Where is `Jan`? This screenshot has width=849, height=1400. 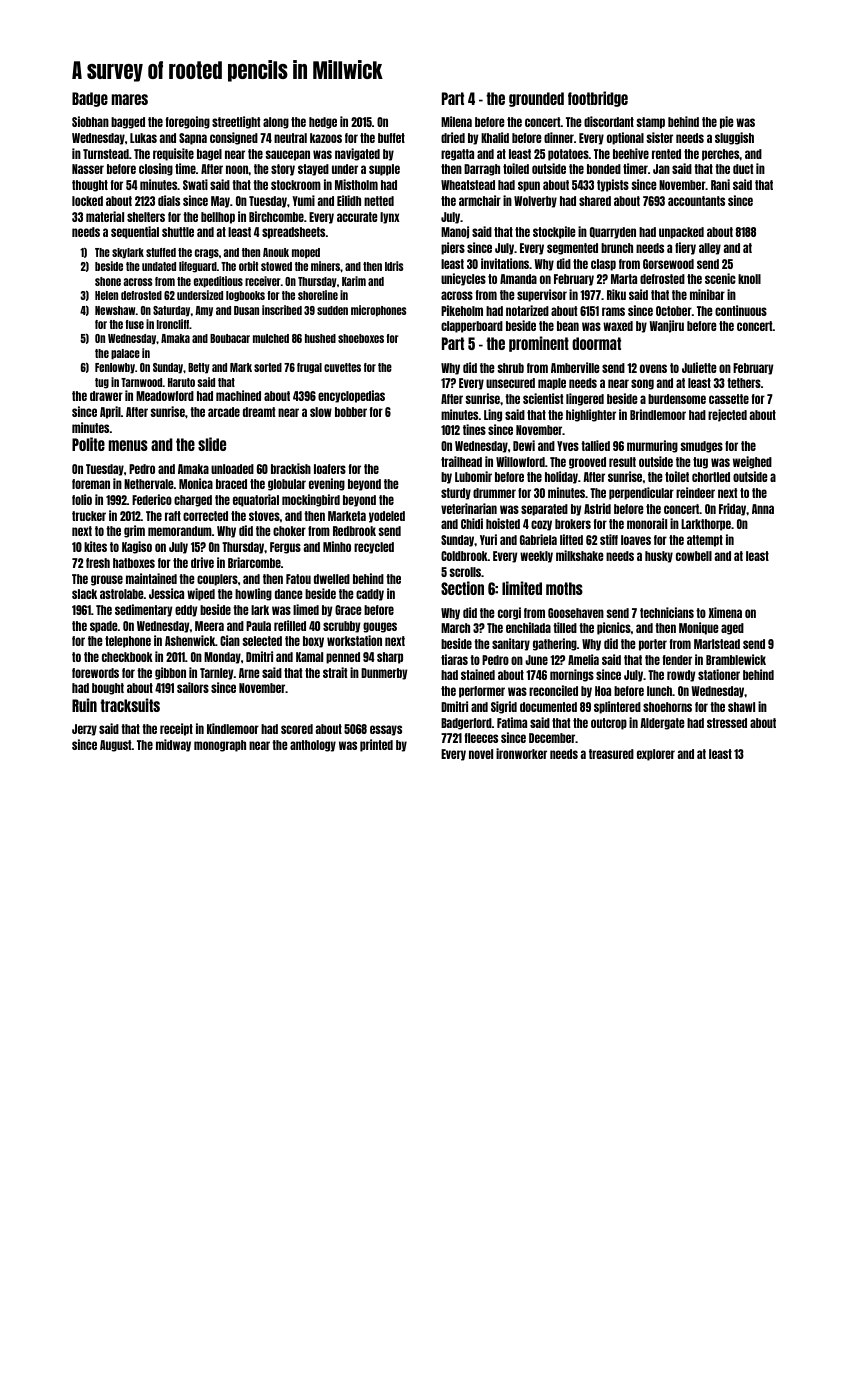 Jan is located at coordinates (661, 169).
